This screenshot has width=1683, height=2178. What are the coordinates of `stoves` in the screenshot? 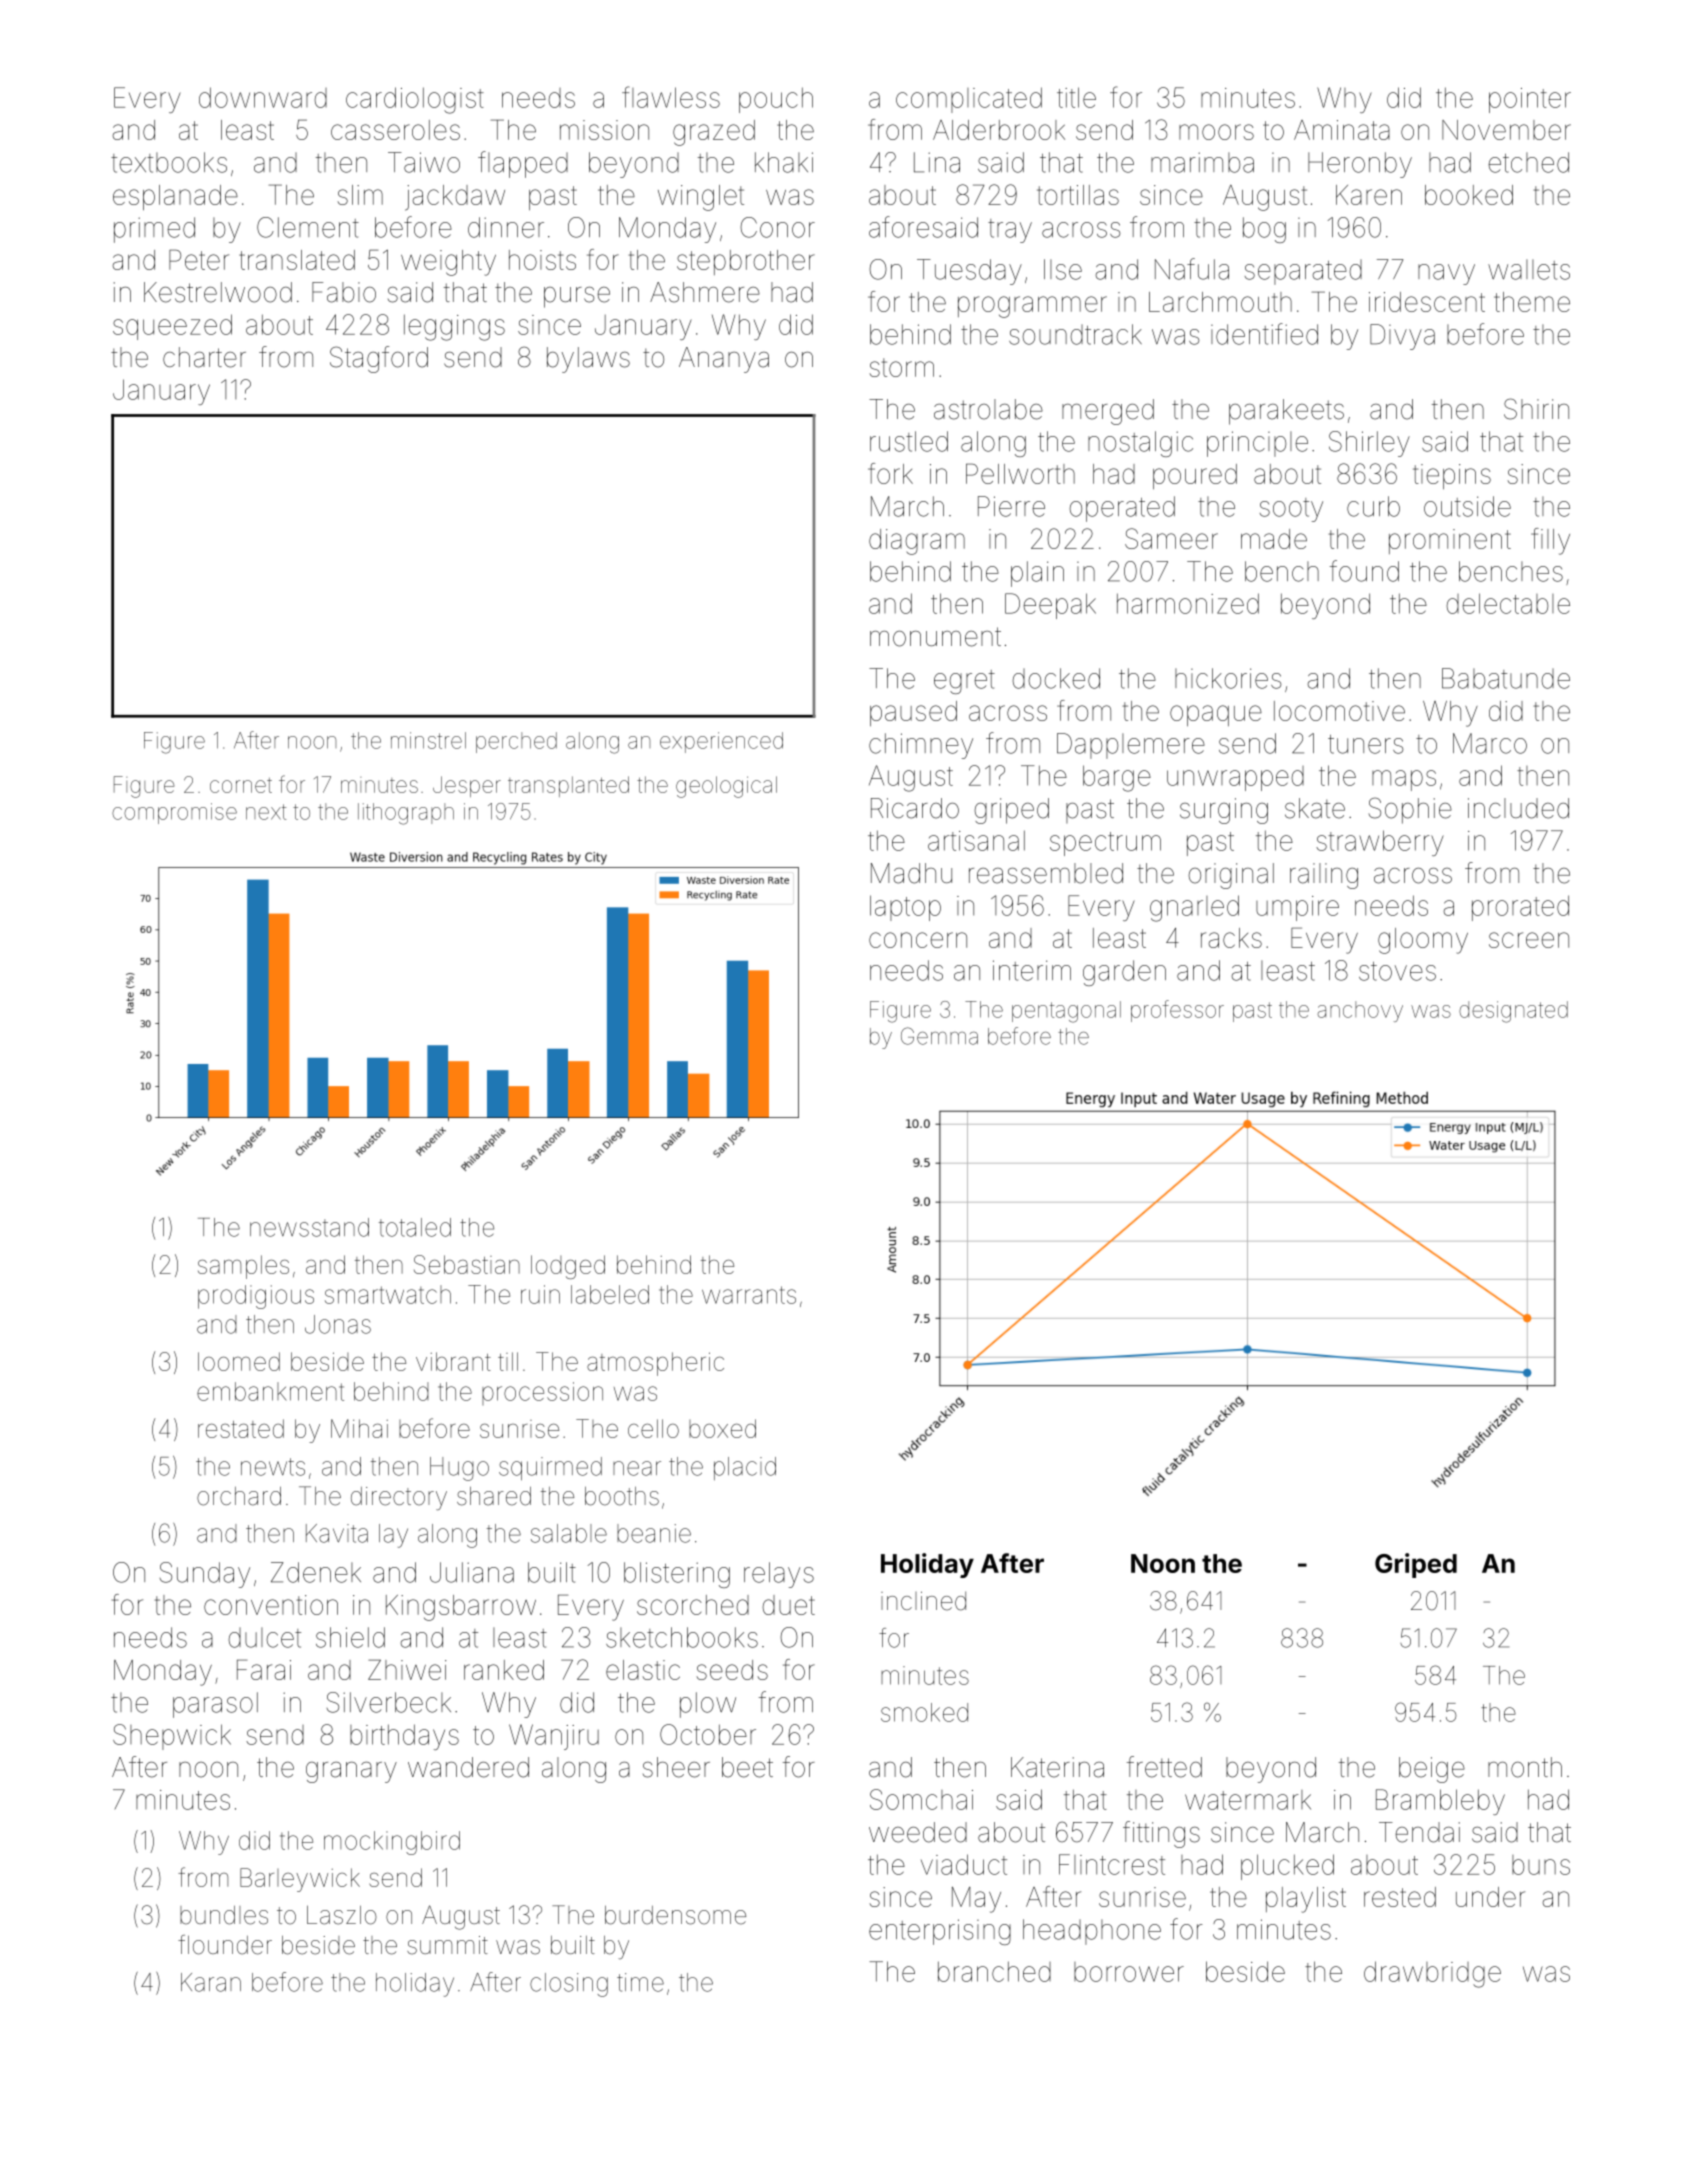 It's located at (1397, 971).
